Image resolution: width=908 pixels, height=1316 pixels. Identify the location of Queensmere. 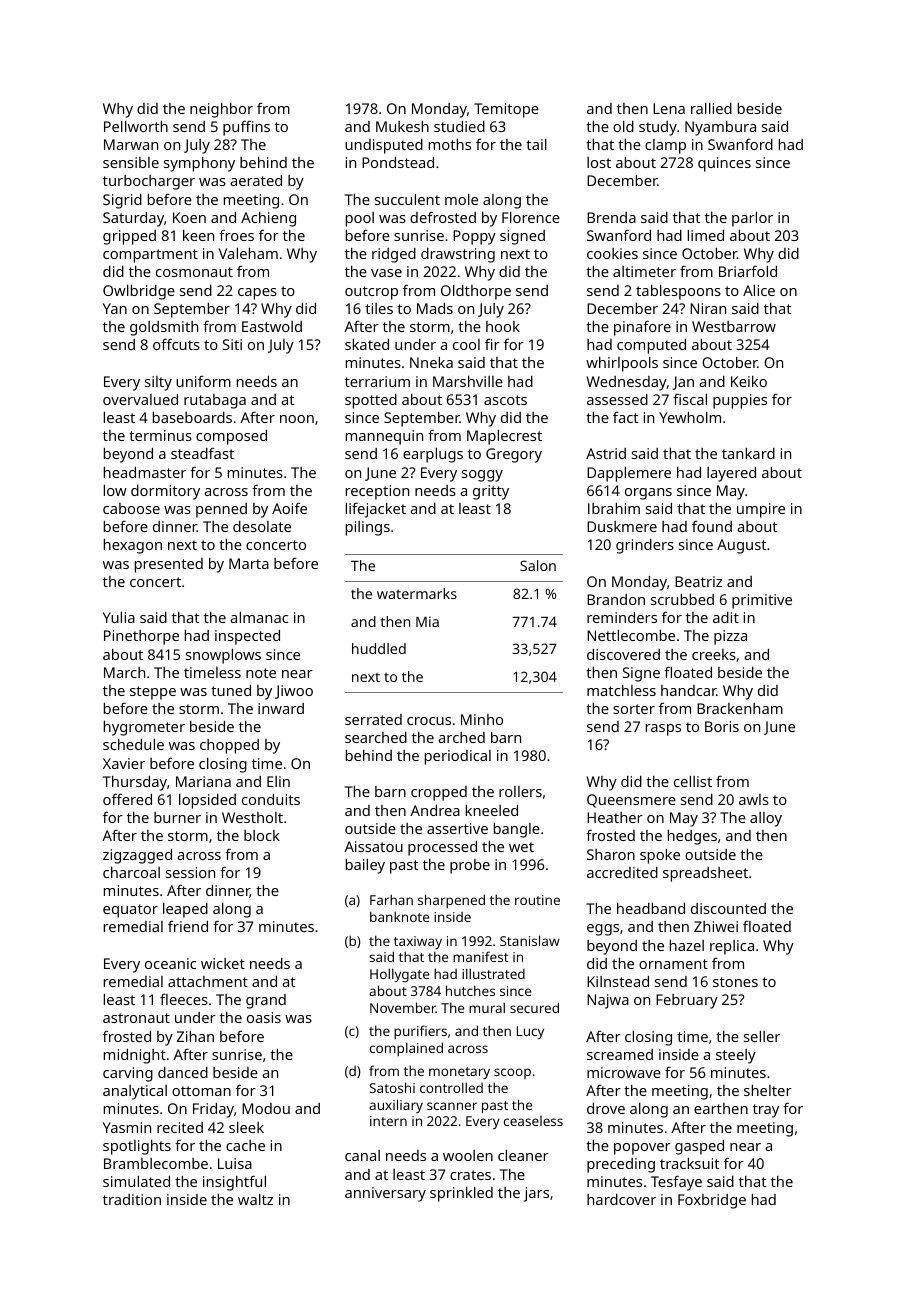
(631, 801).
